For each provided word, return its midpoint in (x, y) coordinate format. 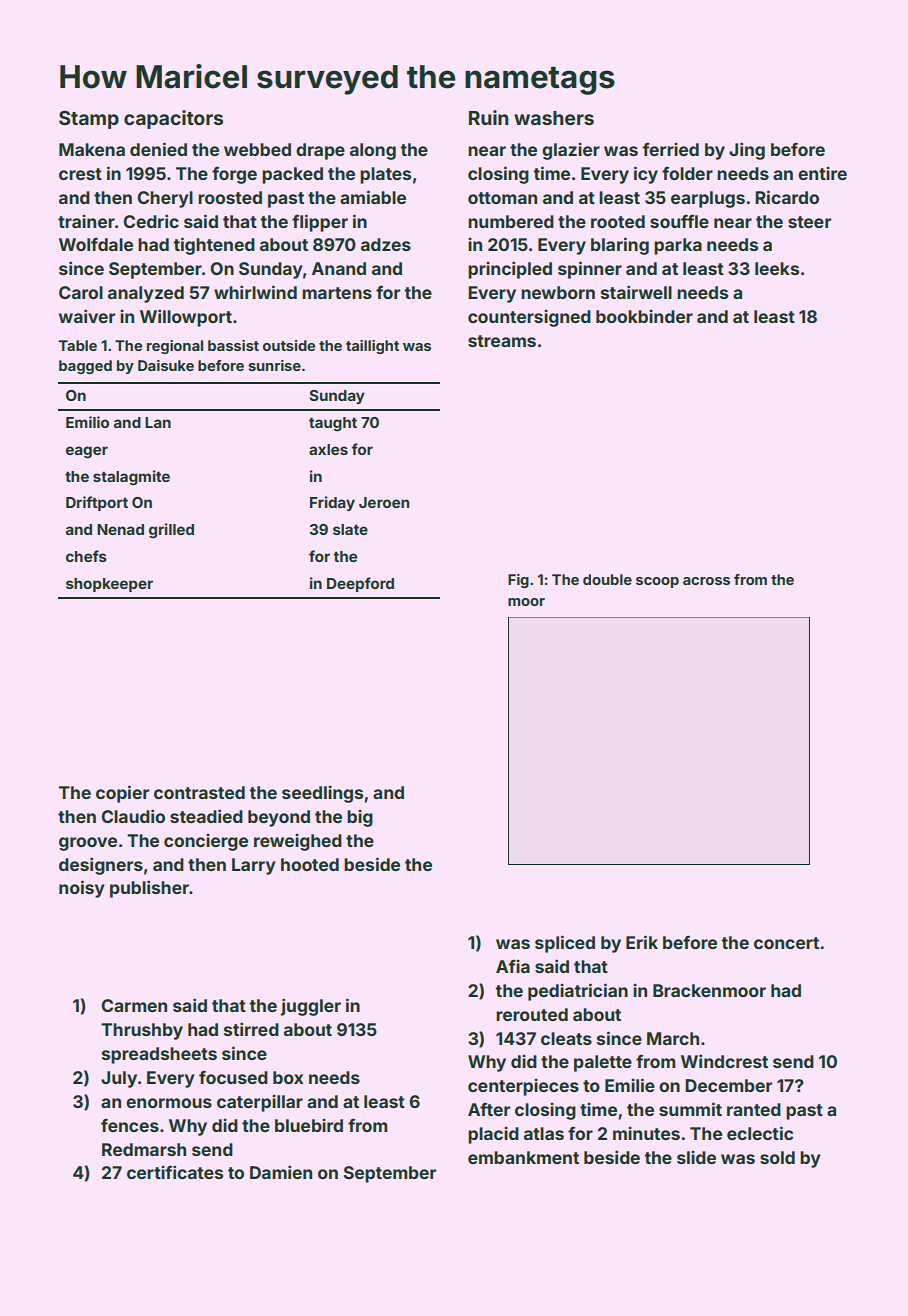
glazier (571, 151)
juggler (311, 1007)
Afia (513, 966)
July (119, 1079)
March (673, 1038)
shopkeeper (109, 585)
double (607, 579)
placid (493, 1135)
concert (786, 943)
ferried (671, 149)
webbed (257, 149)
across (706, 581)
